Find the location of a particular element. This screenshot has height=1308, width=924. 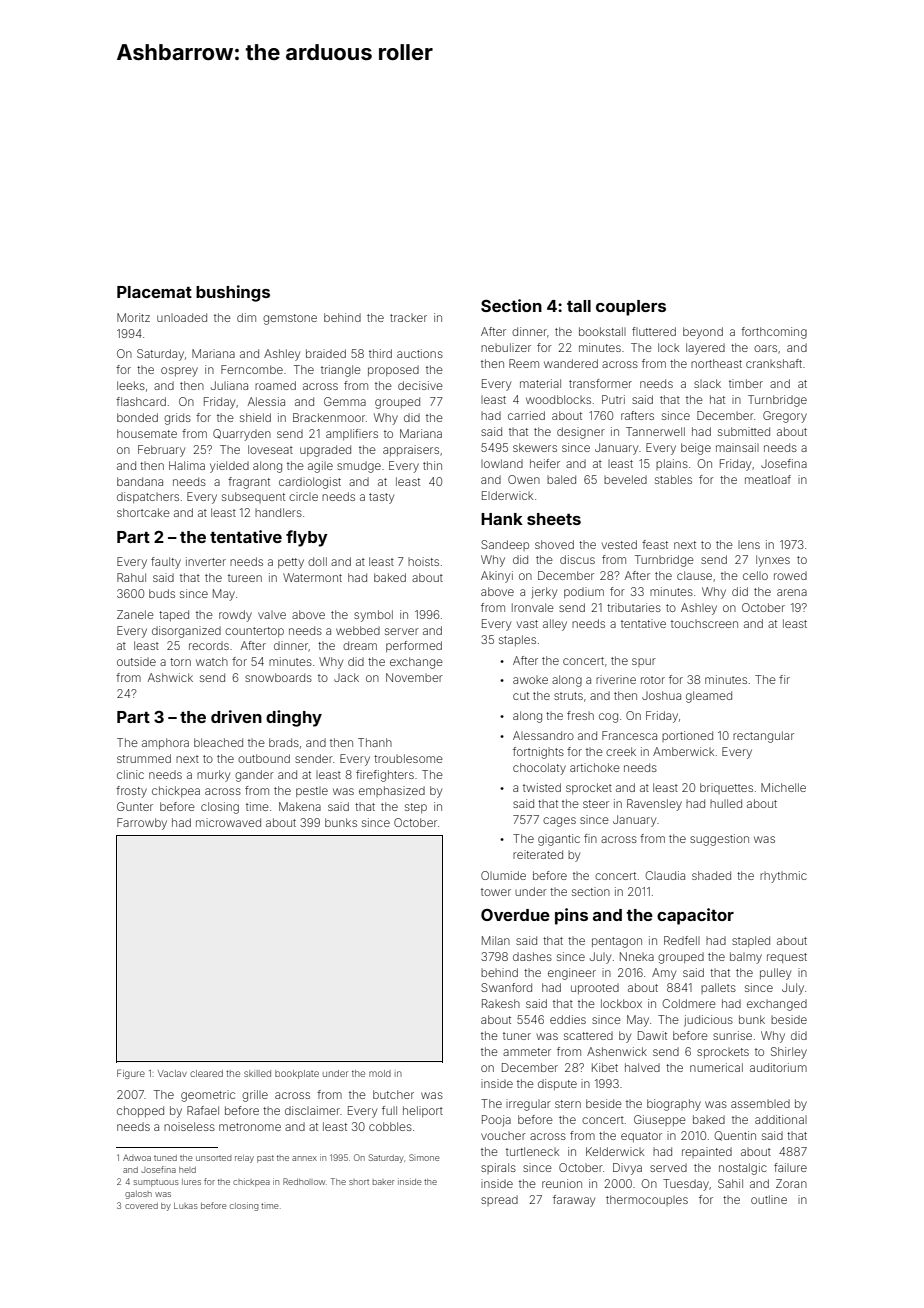

Quentin is located at coordinates (735, 1136).
